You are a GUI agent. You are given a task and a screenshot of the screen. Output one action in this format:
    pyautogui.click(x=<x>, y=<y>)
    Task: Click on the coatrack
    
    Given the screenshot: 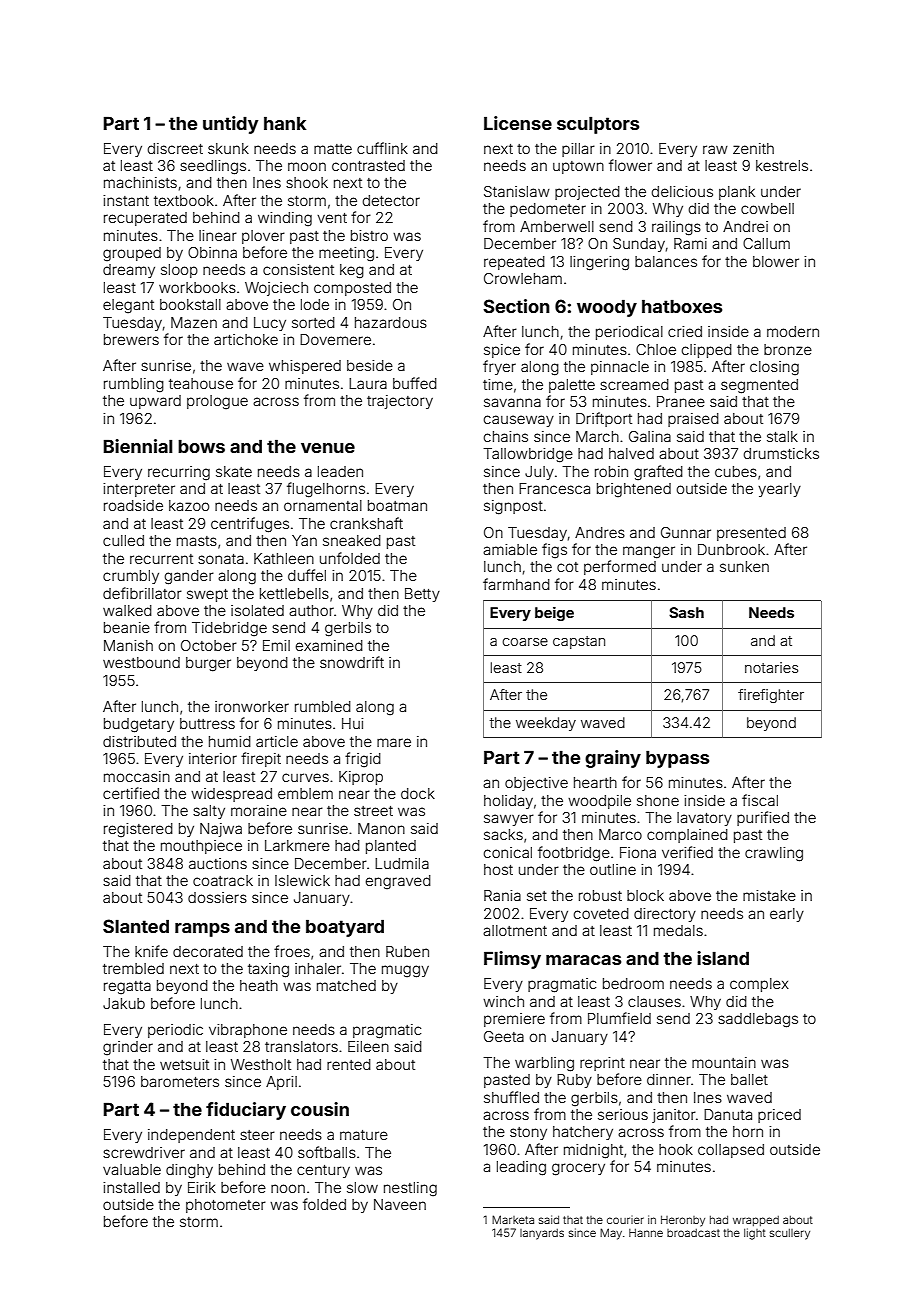 What is the action you would take?
    pyautogui.click(x=223, y=880)
